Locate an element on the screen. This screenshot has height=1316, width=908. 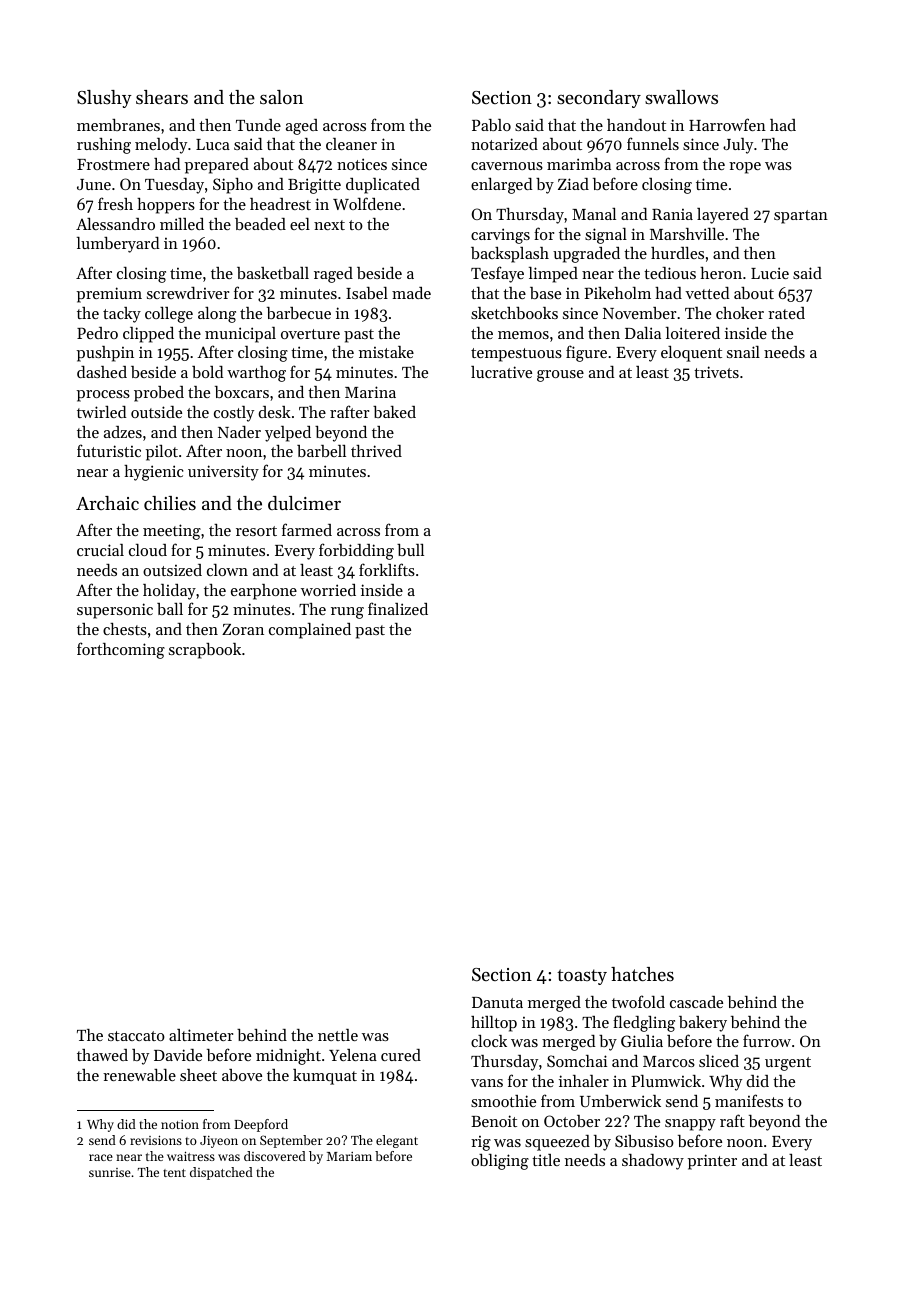
funnels is located at coordinates (653, 143).
